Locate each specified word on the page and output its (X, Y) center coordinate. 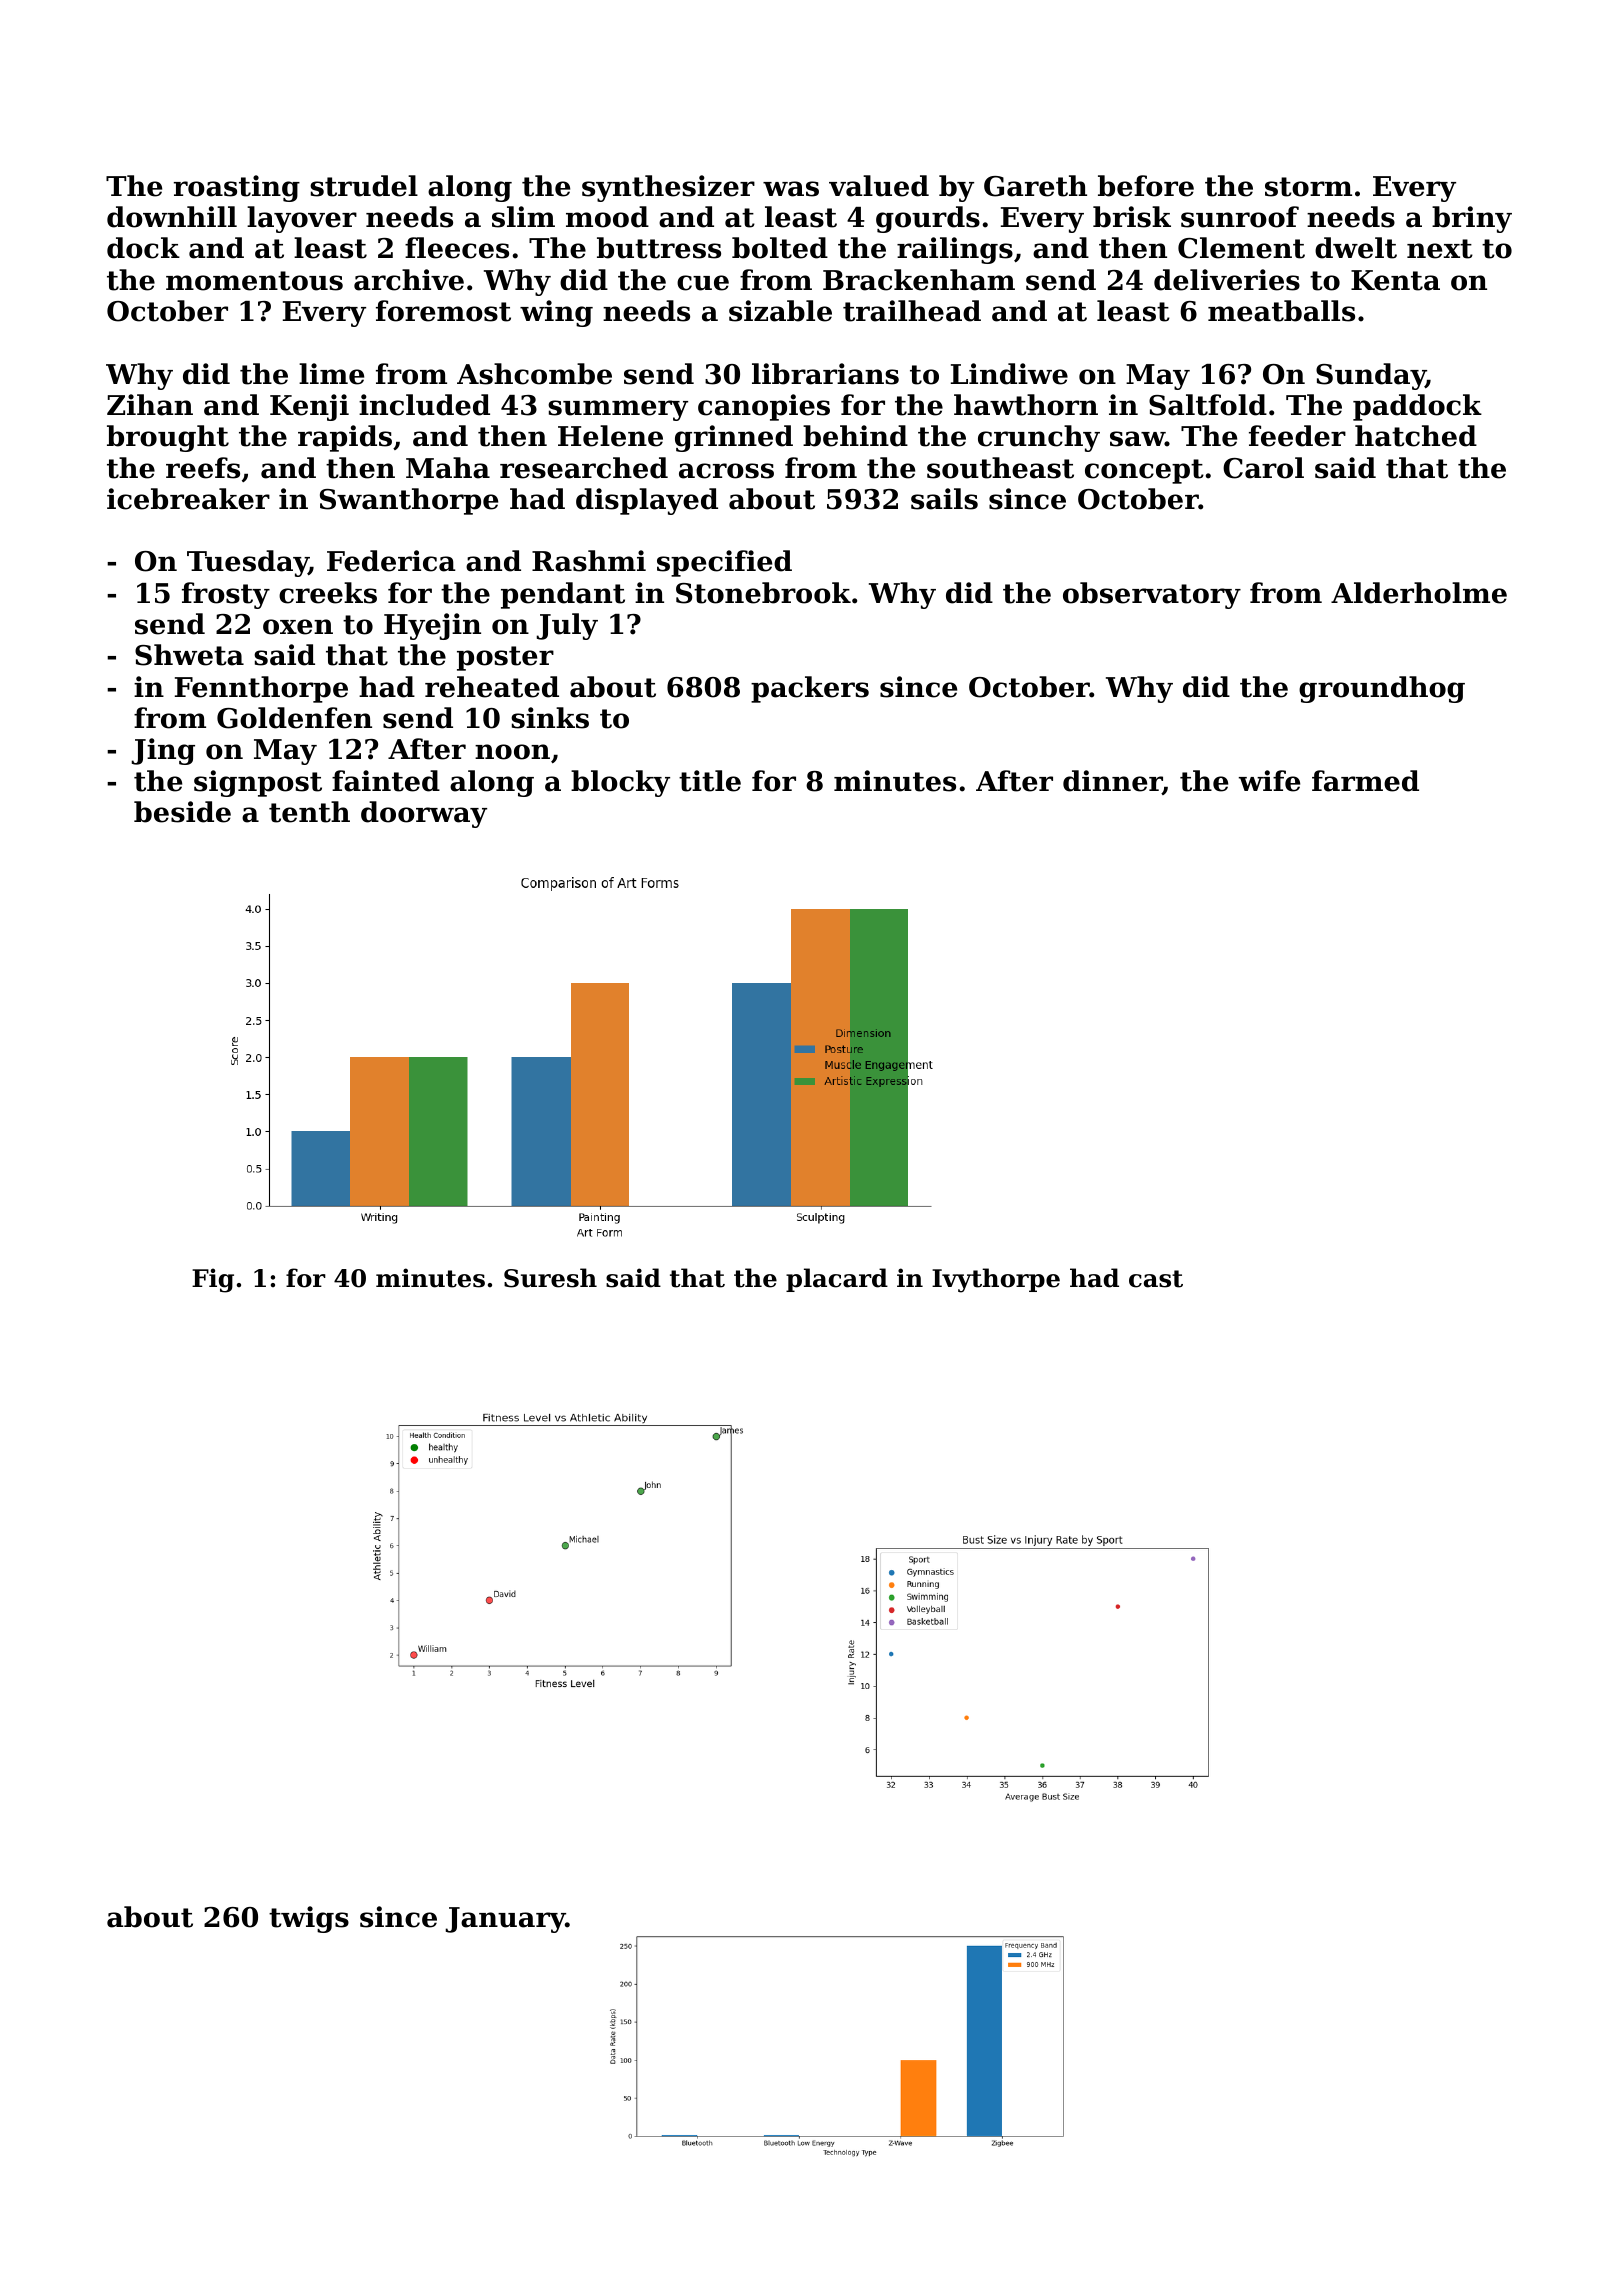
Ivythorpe (996, 1280)
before (1146, 186)
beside (182, 812)
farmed (1365, 781)
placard (837, 1280)
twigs (309, 1919)
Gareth (1035, 186)
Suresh (550, 1278)
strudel (364, 186)
